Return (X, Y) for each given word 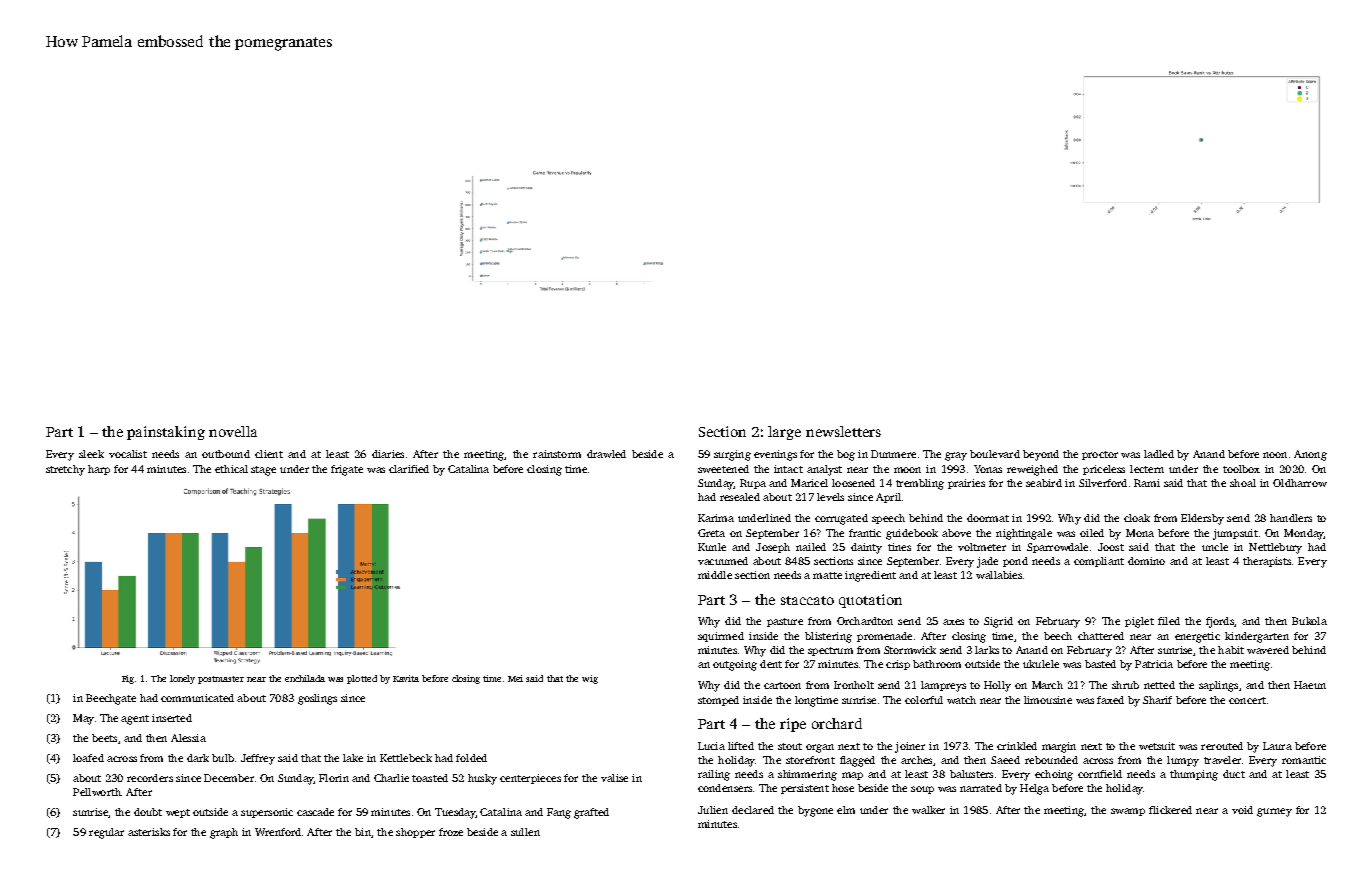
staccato (807, 600)
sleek (91, 454)
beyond (1041, 455)
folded (471, 758)
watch (961, 700)
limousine (1048, 700)
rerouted (1222, 746)
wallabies (999, 575)
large (784, 433)
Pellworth (97, 792)
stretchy (65, 470)
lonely (182, 679)
